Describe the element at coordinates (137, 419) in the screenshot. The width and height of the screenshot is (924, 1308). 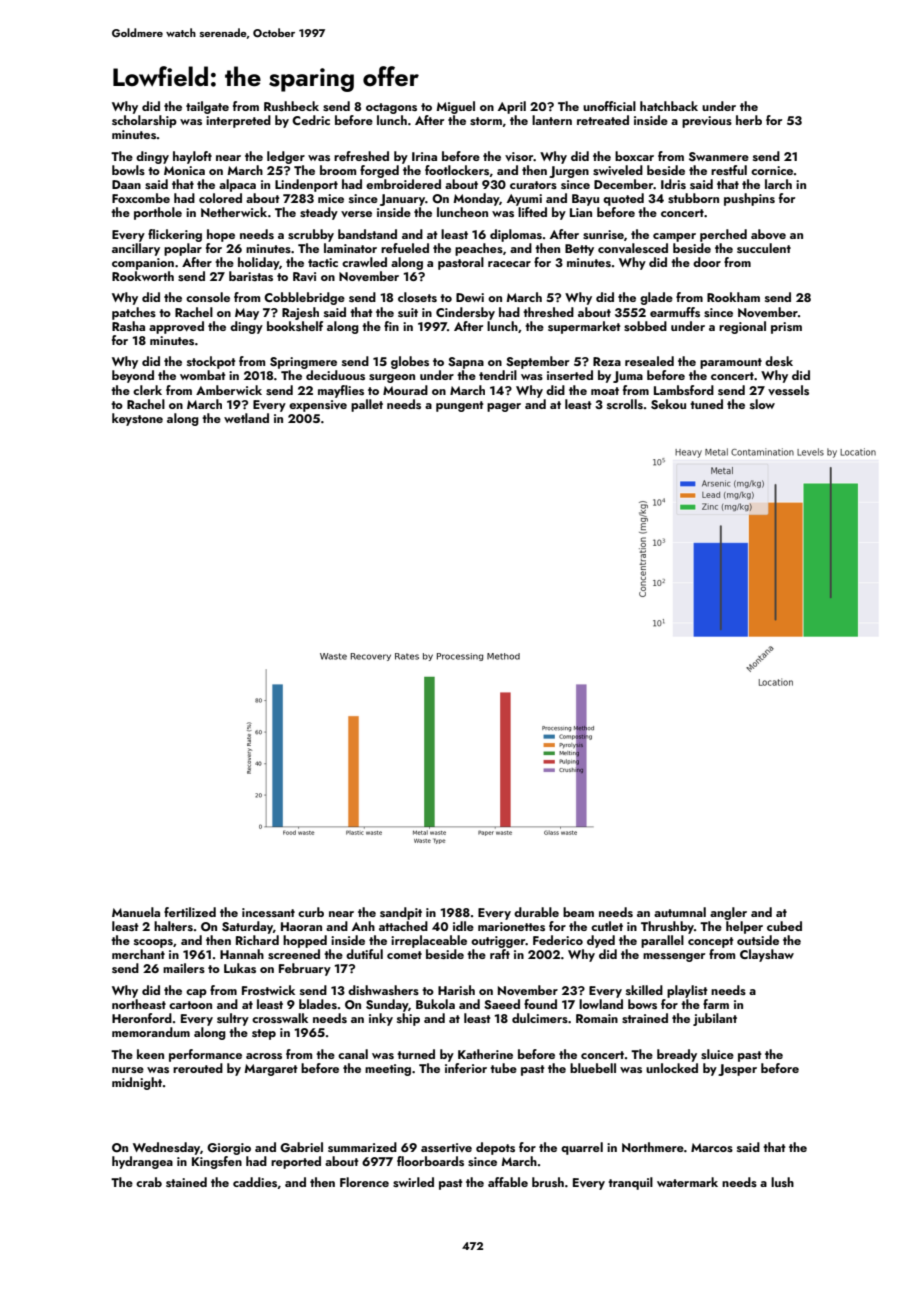
I see `keystone` at that location.
